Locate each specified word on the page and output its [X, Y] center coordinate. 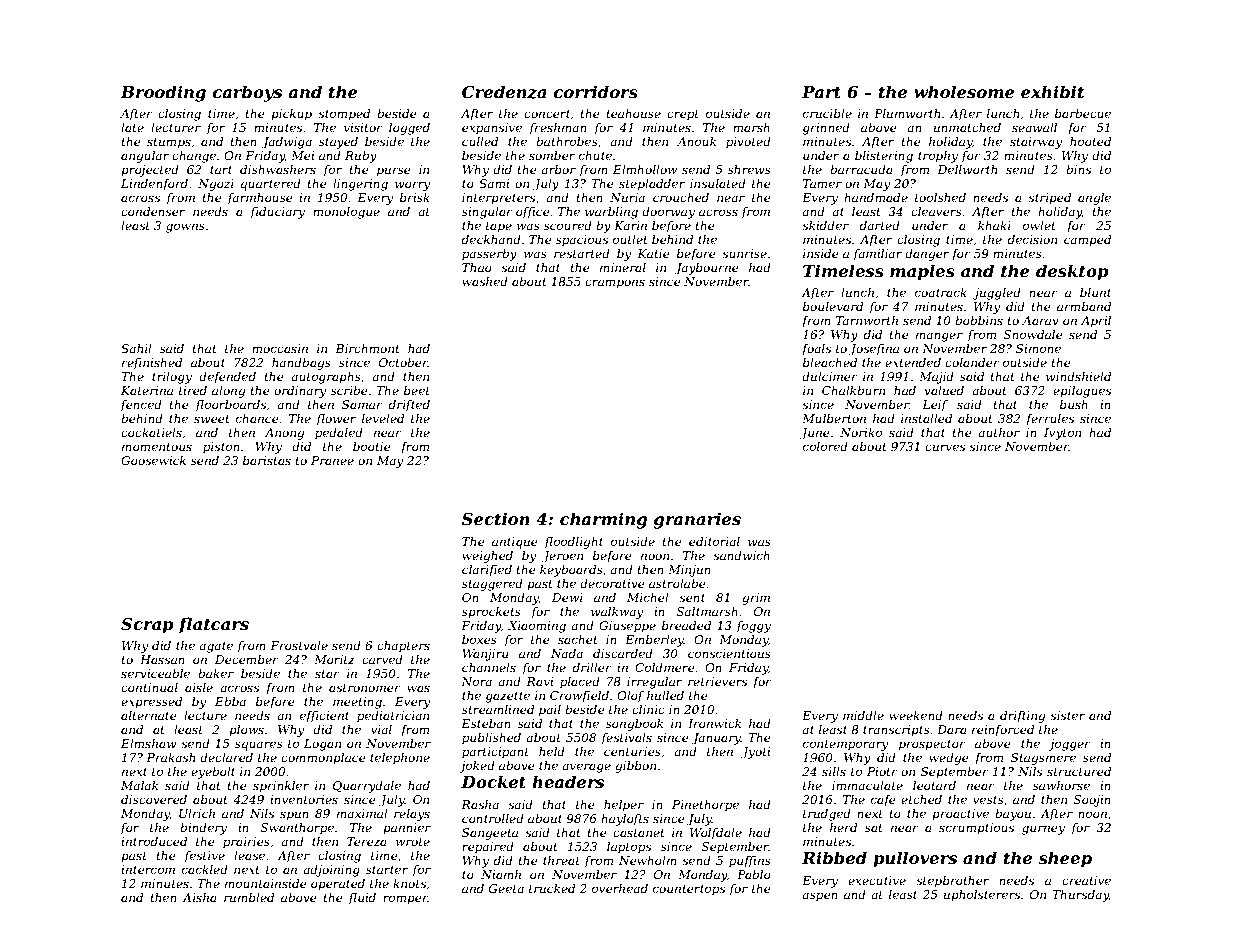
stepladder [652, 185]
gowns [185, 228]
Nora [476, 681]
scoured [568, 225]
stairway [1036, 143]
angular [145, 157]
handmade [876, 197]
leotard [934, 785]
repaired [488, 848]
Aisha [199, 897]
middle [863, 715]
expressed [151, 703]
